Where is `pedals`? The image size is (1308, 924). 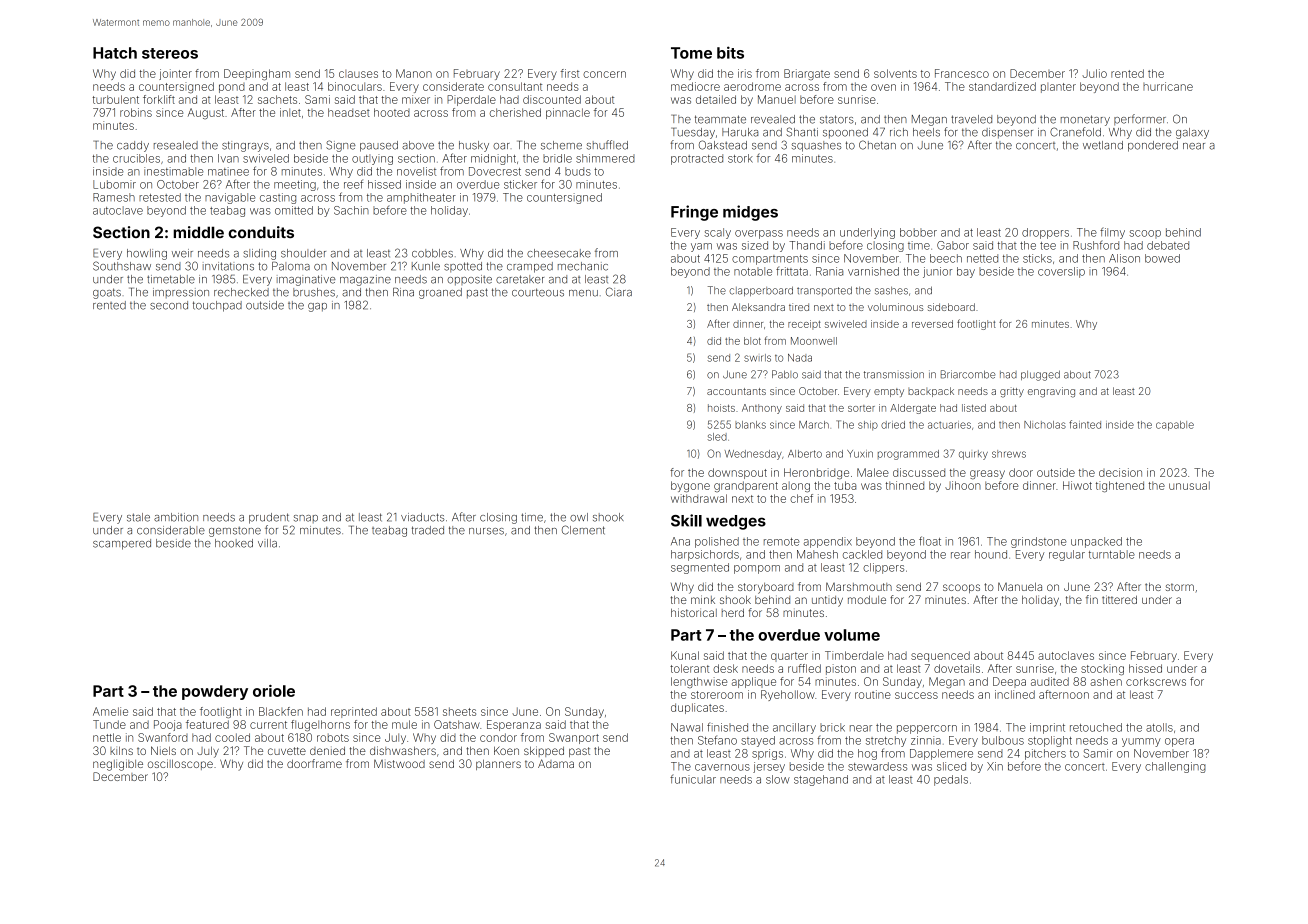
pedals is located at coordinates (951, 780).
